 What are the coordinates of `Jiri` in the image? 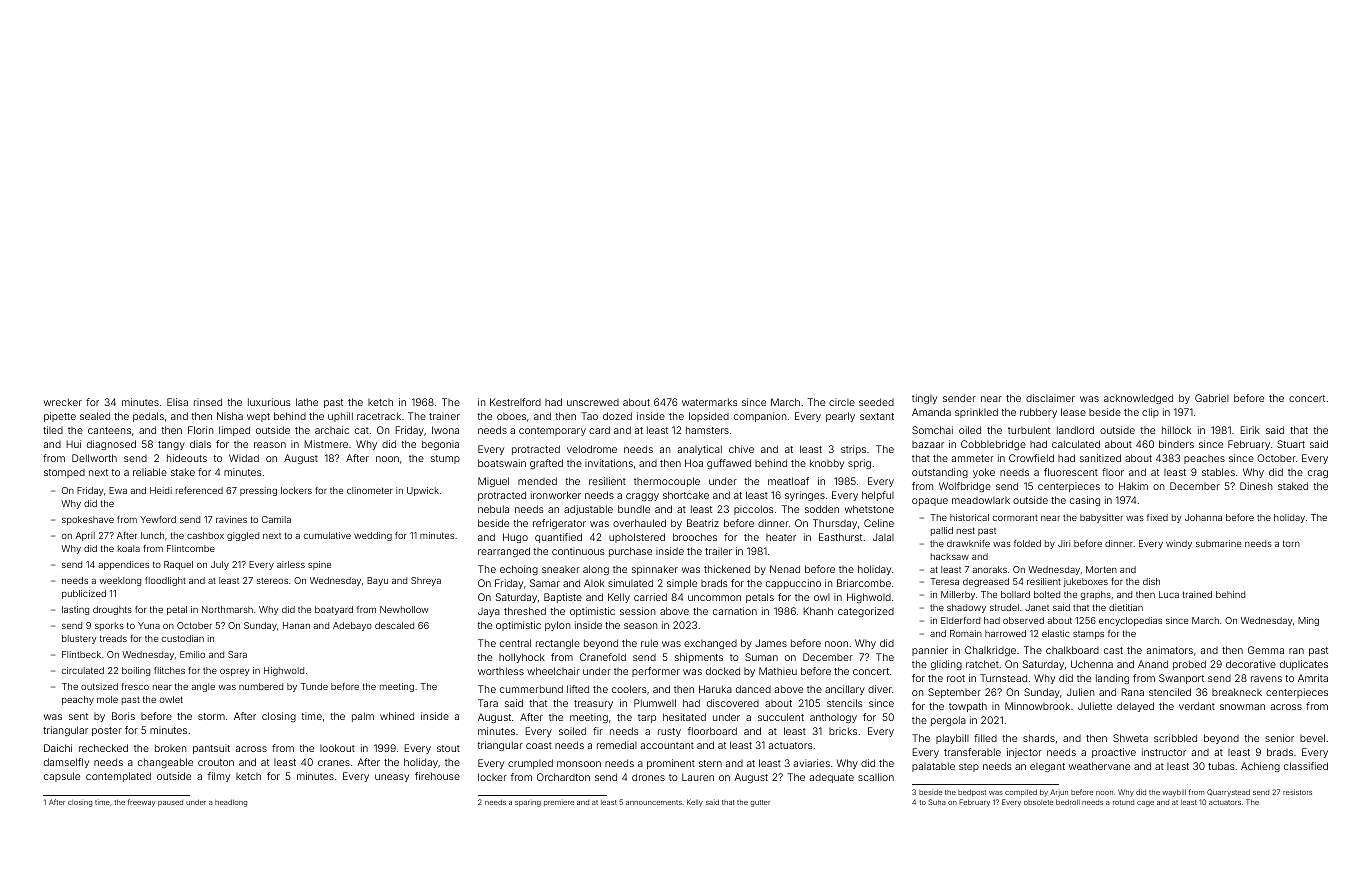 It's located at (1064, 543).
